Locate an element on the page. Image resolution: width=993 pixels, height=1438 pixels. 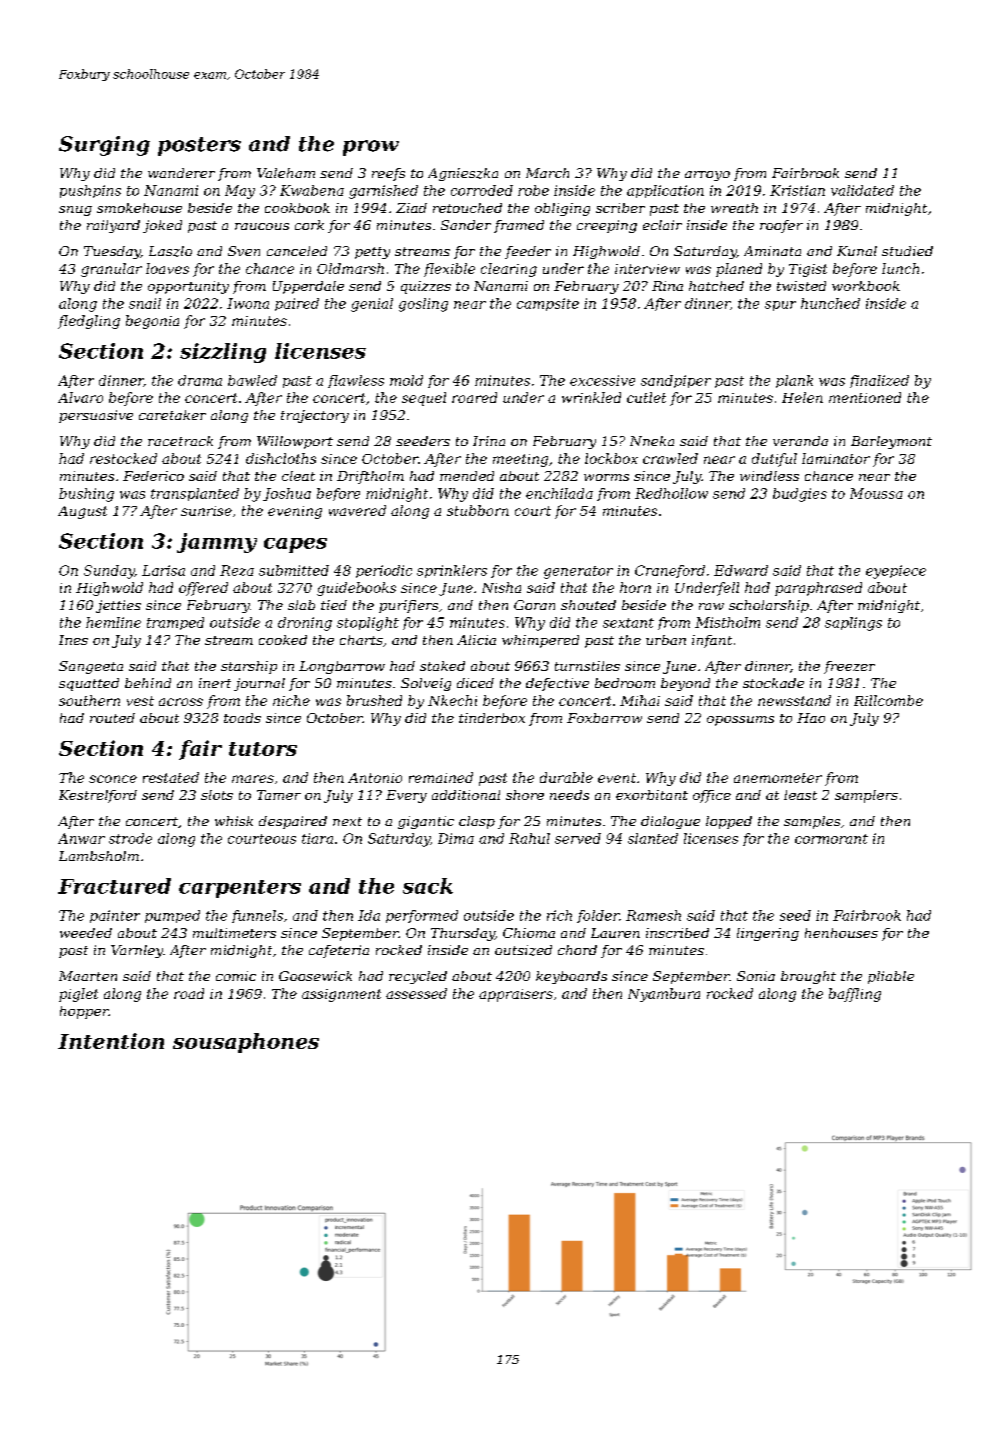
served is located at coordinates (578, 838).
